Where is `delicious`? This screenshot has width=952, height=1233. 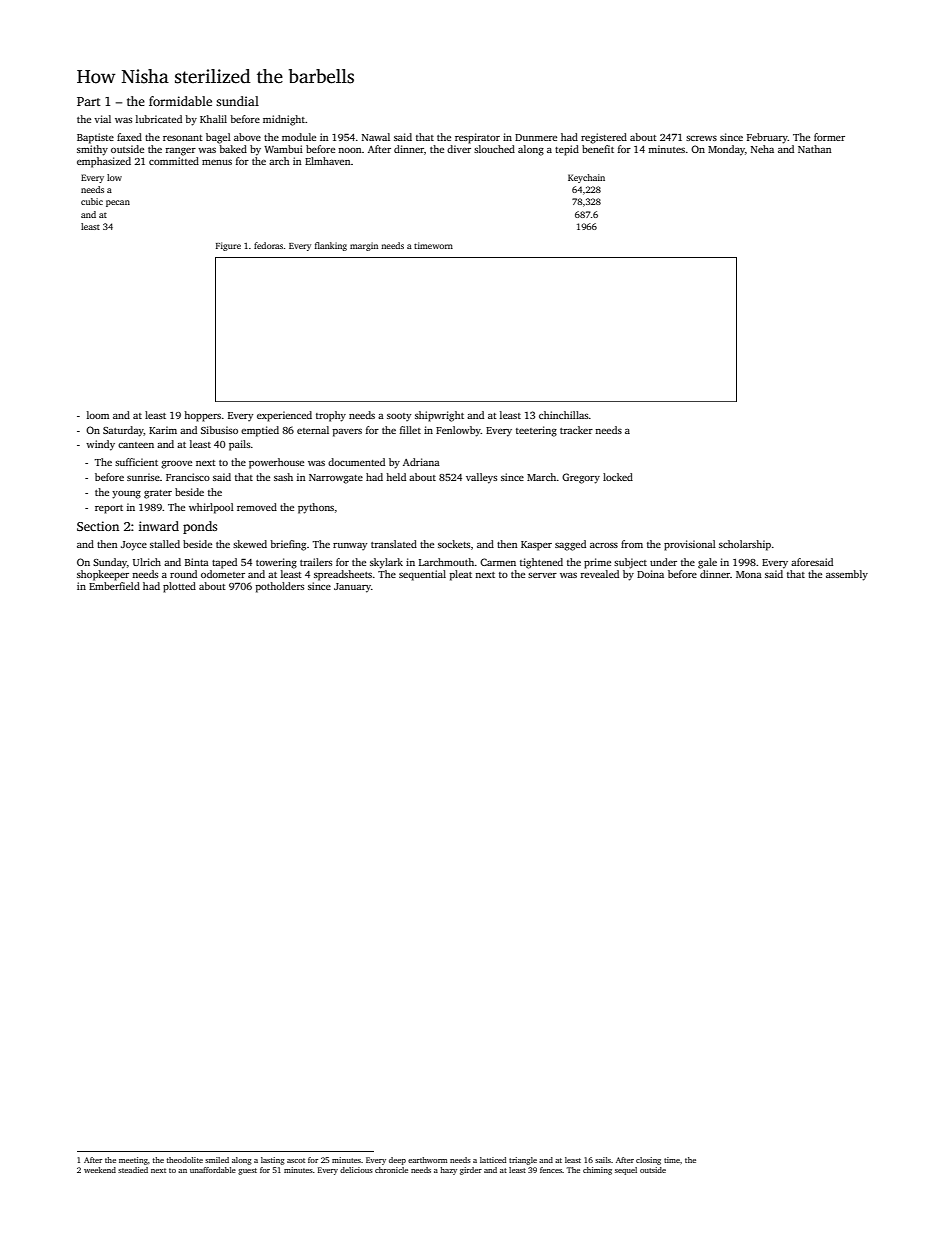
delicious is located at coordinates (356, 1170).
